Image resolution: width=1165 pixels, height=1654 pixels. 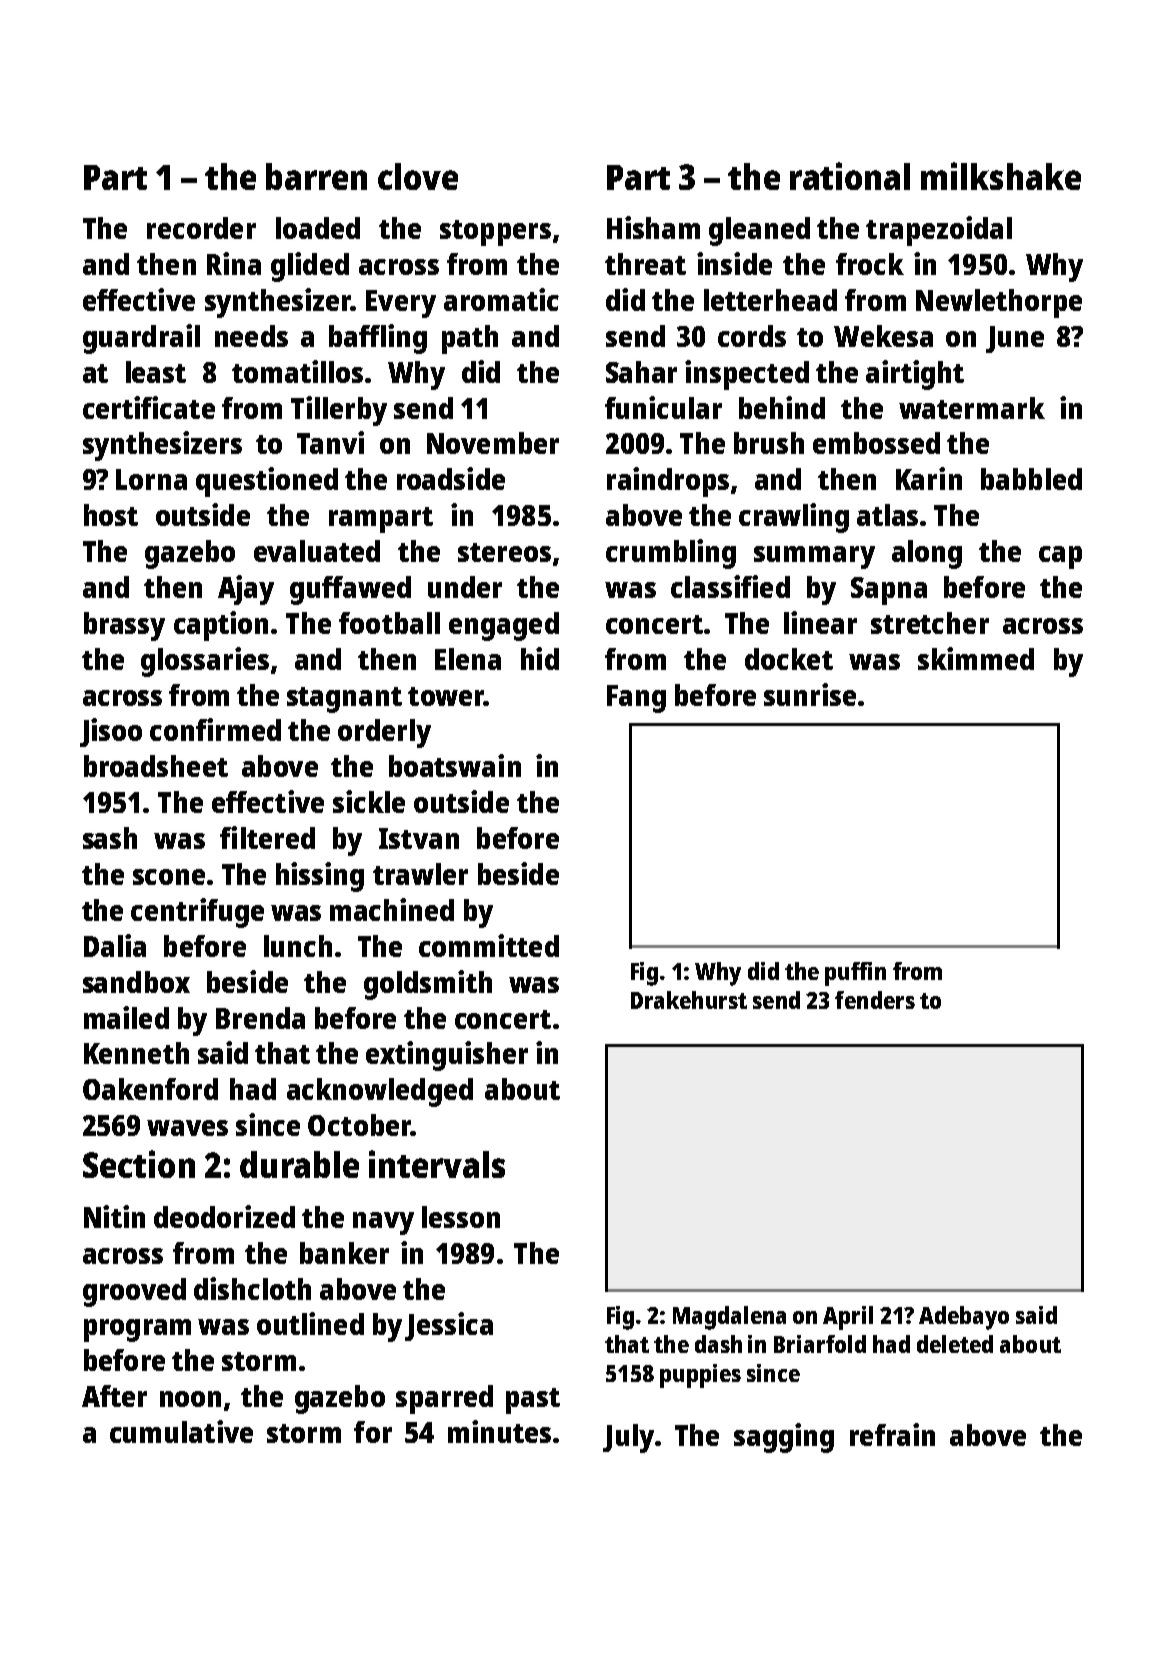 I want to click on sunrise, so click(x=810, y=694).
